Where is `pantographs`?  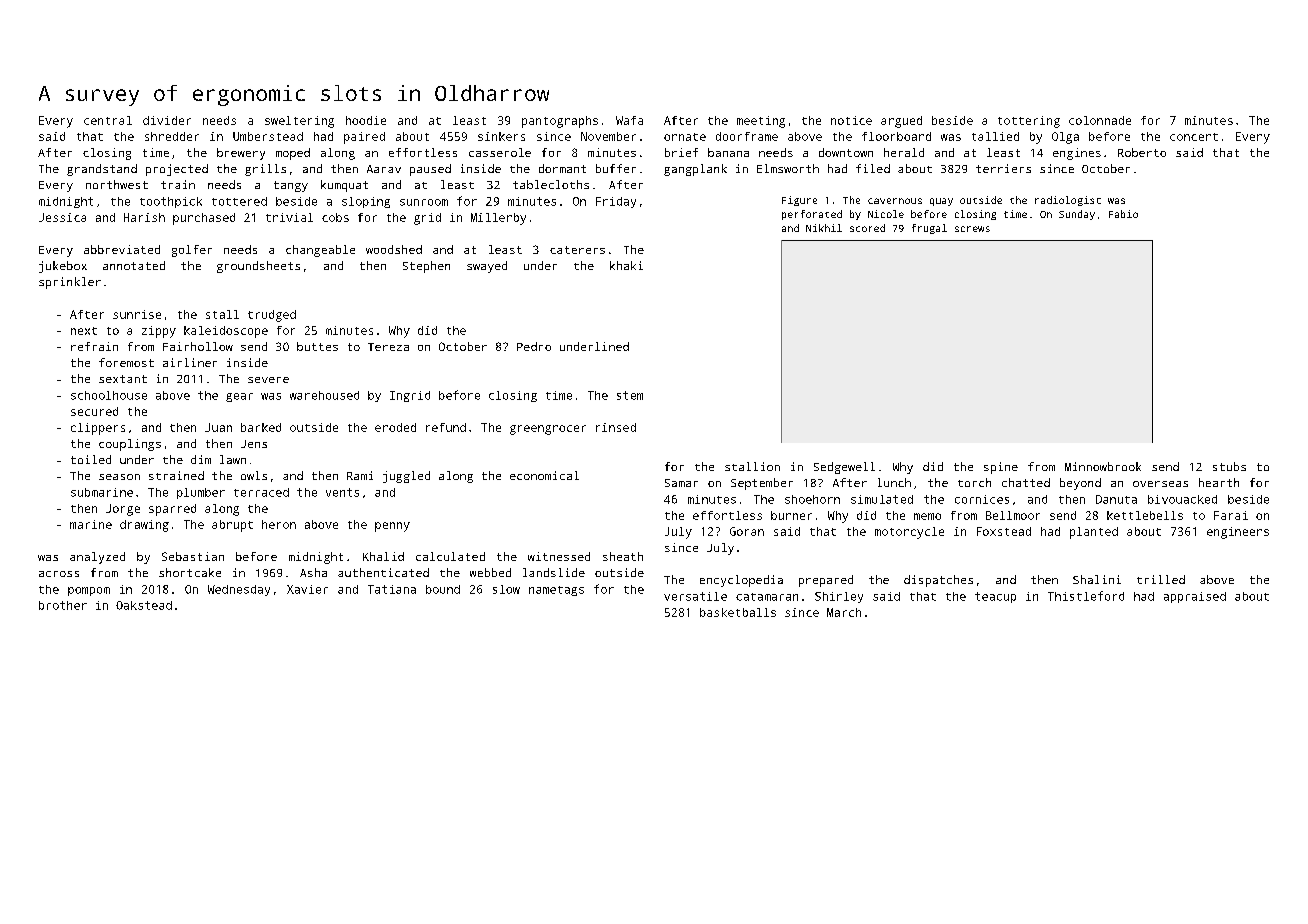 pantographs is located at coordinates (560, 122).
